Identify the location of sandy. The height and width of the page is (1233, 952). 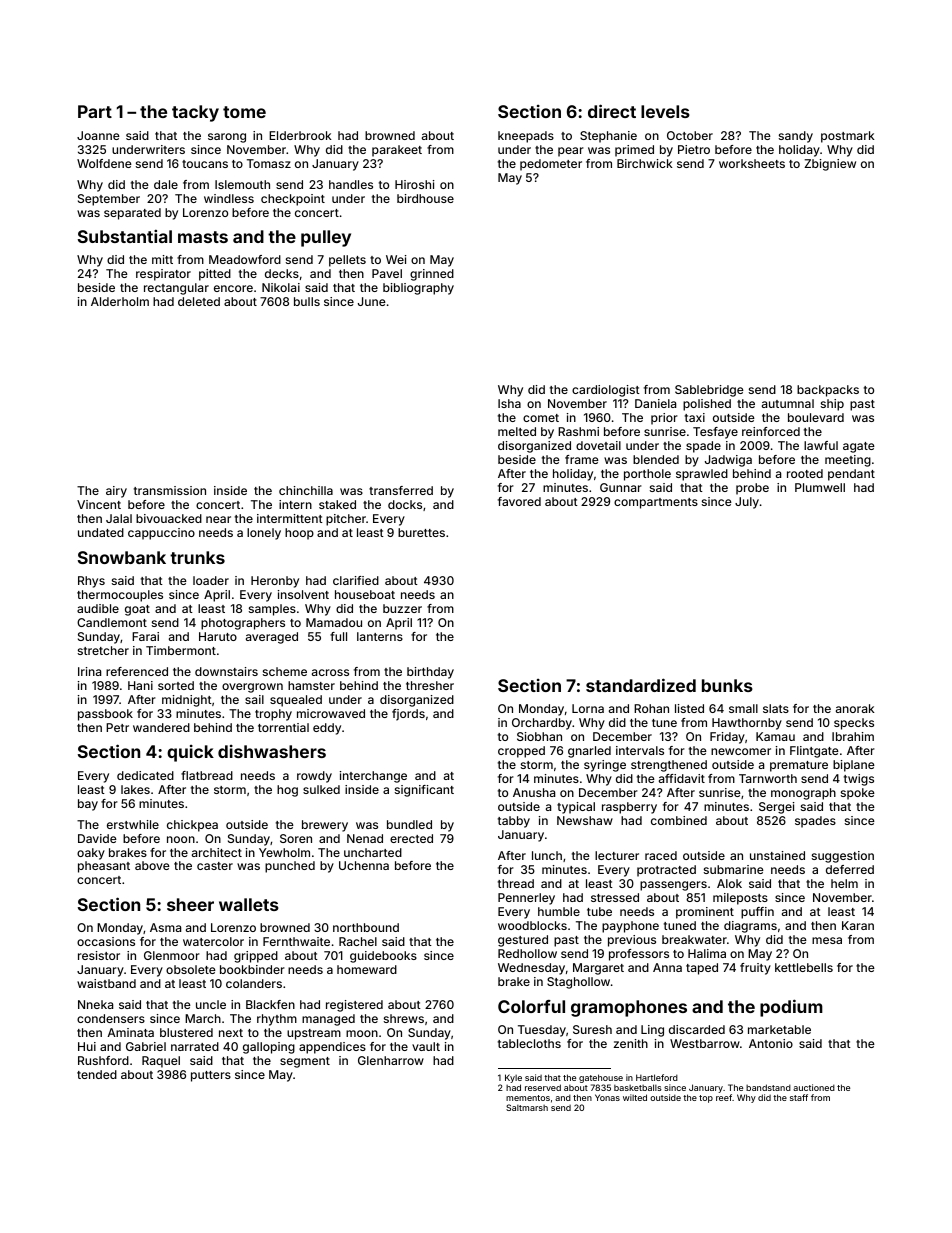
(796, 137).
